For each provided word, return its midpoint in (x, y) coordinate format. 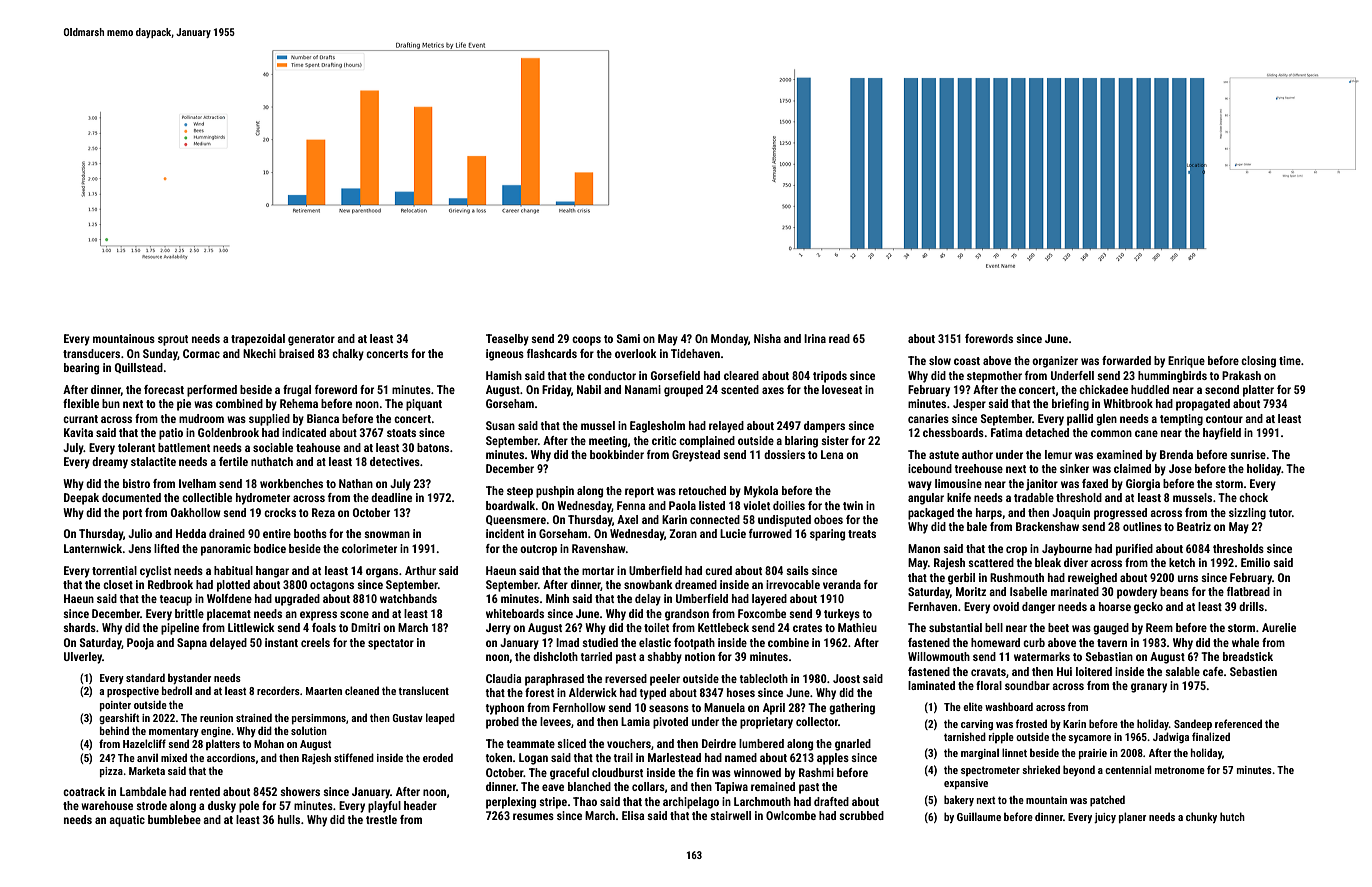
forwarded (1126, 360)
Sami (628, 338)
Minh (557, 598)
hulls (289, 819)
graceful (569, 774)
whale (1245, 642)
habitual (233, 570)
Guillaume (979, 816)
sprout (173, 340)
